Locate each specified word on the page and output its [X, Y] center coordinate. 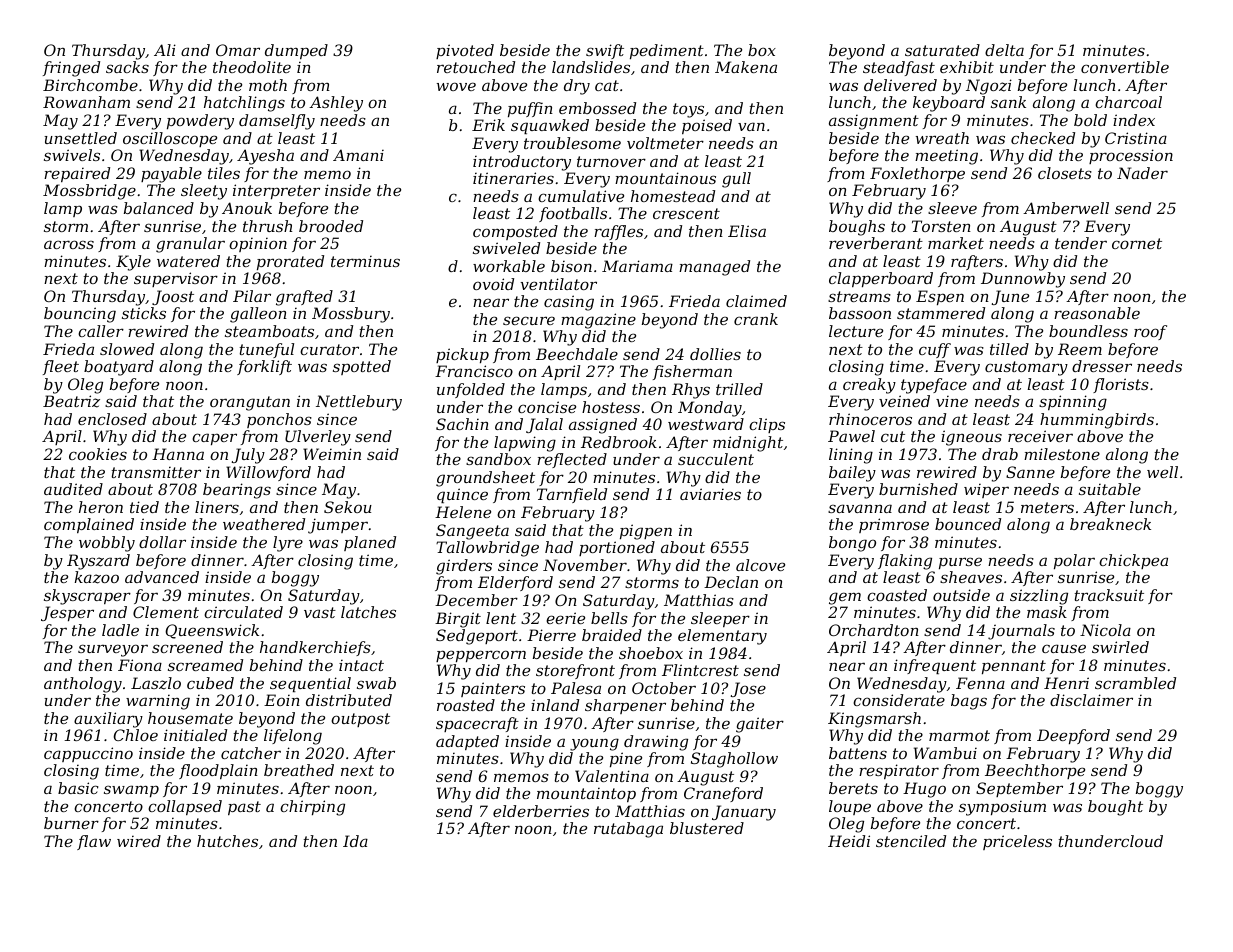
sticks [144, 313]
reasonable [1097, 313]
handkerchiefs [315, 648]
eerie [565, 618]
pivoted [465, 51]
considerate [899, 700]
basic [78, 788]
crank [756, 319]
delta [1004, 50]
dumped [296, 51]
